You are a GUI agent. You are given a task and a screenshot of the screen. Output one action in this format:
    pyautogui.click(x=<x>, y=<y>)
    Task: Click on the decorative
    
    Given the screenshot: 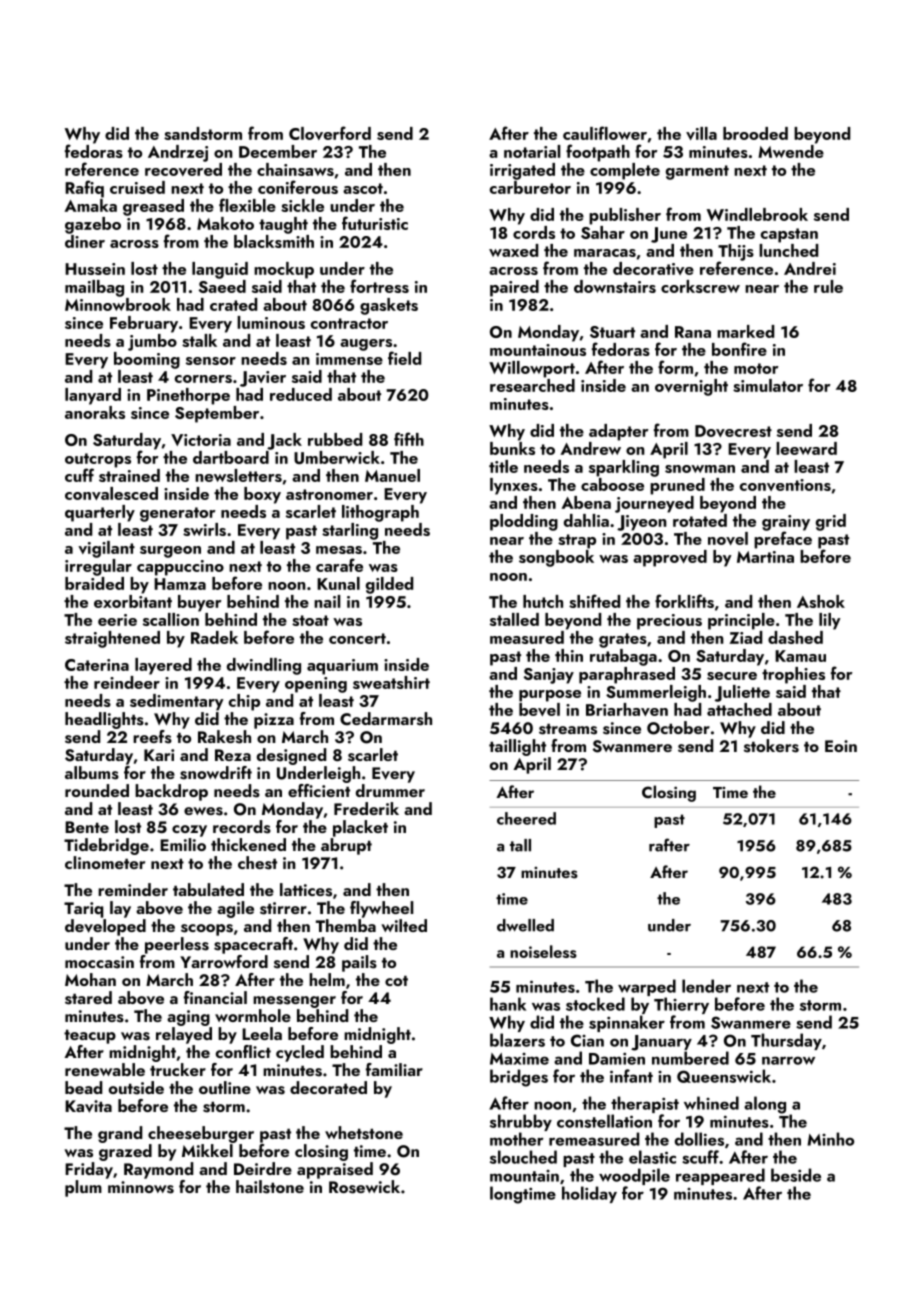 What is the action you would take?
    pyautogui.click(x=653, y=268)
